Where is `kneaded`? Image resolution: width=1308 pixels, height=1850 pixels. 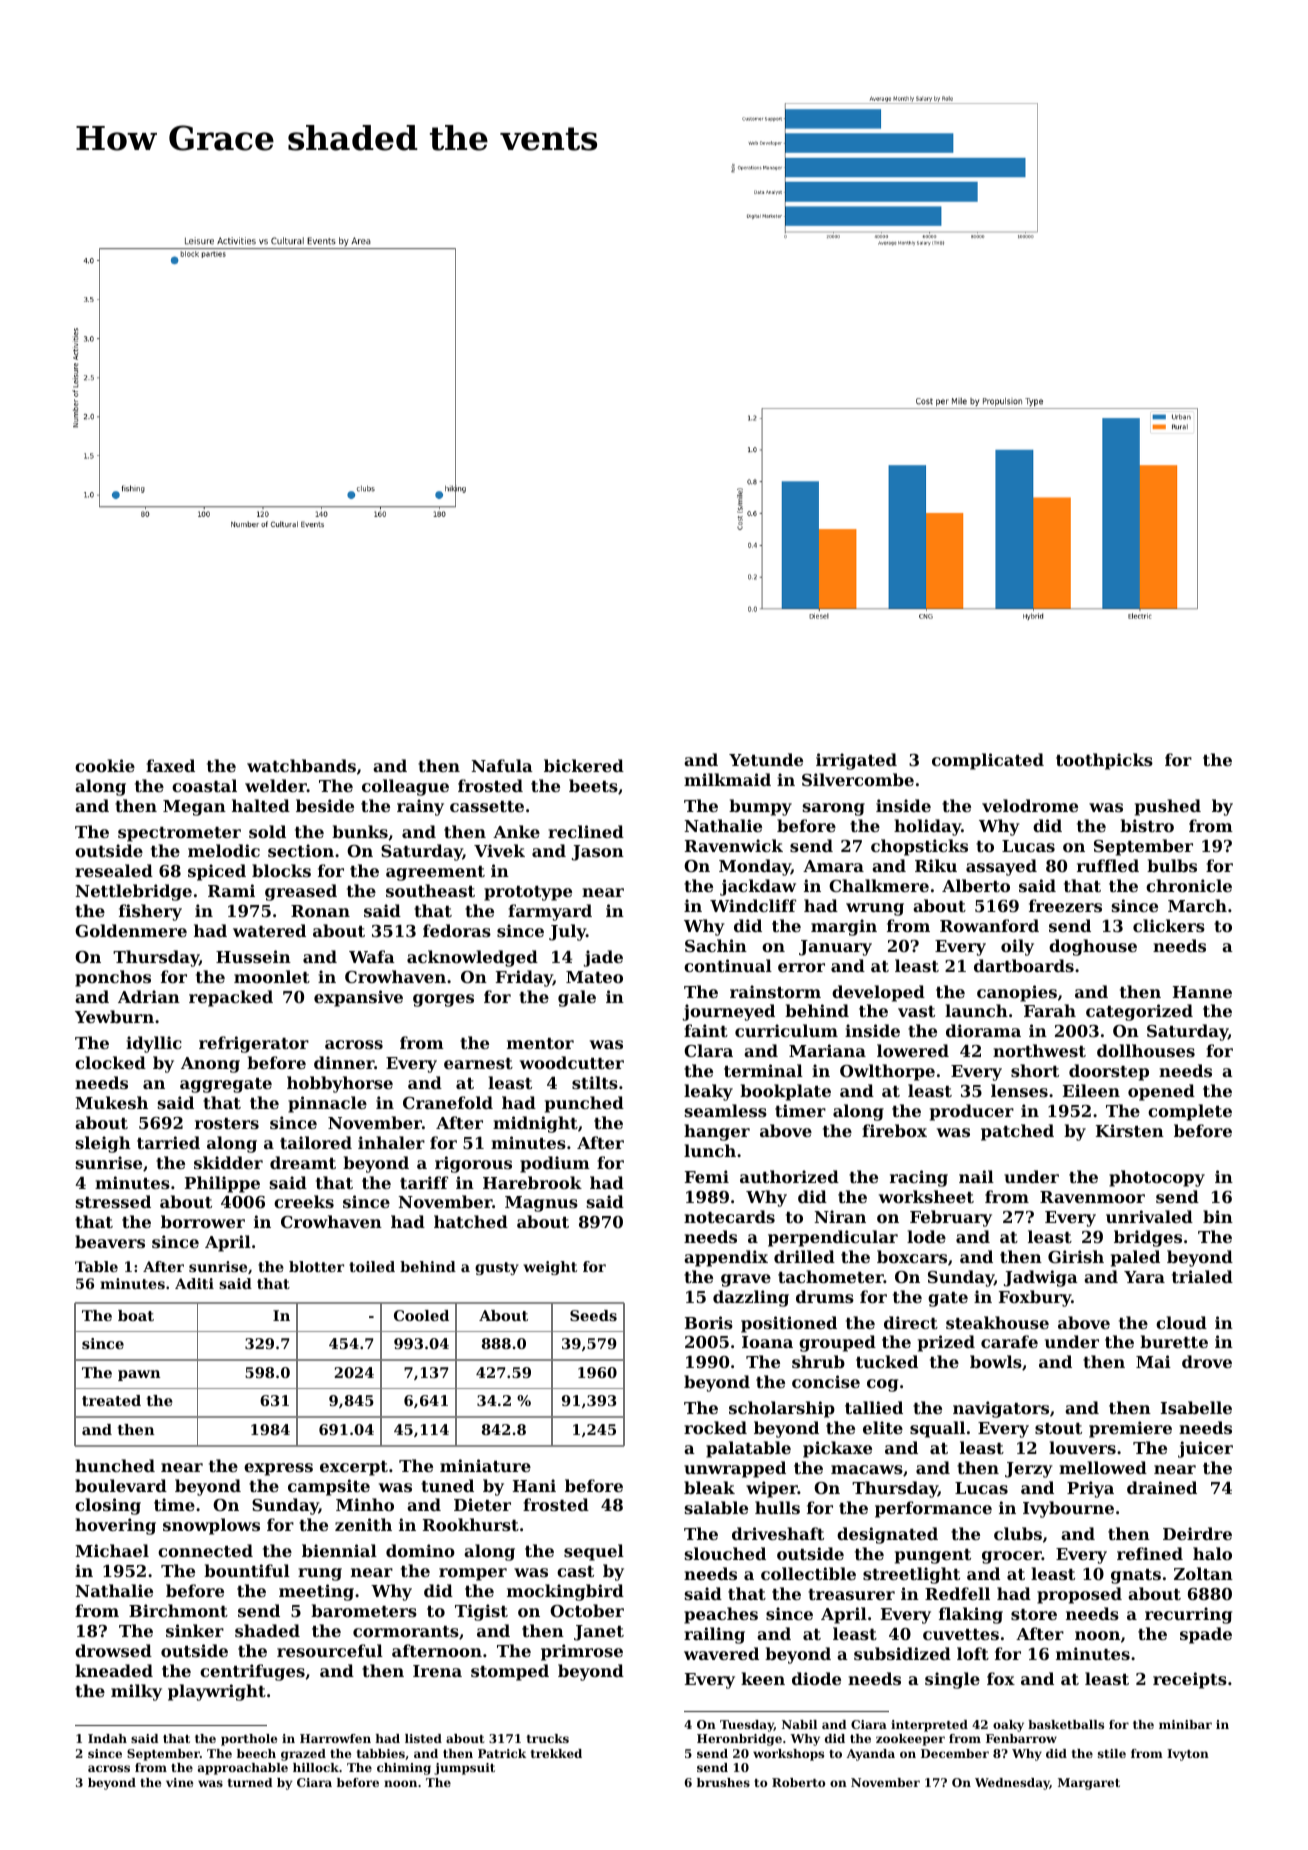 kneaded is located at coordinates (114, 1670).
